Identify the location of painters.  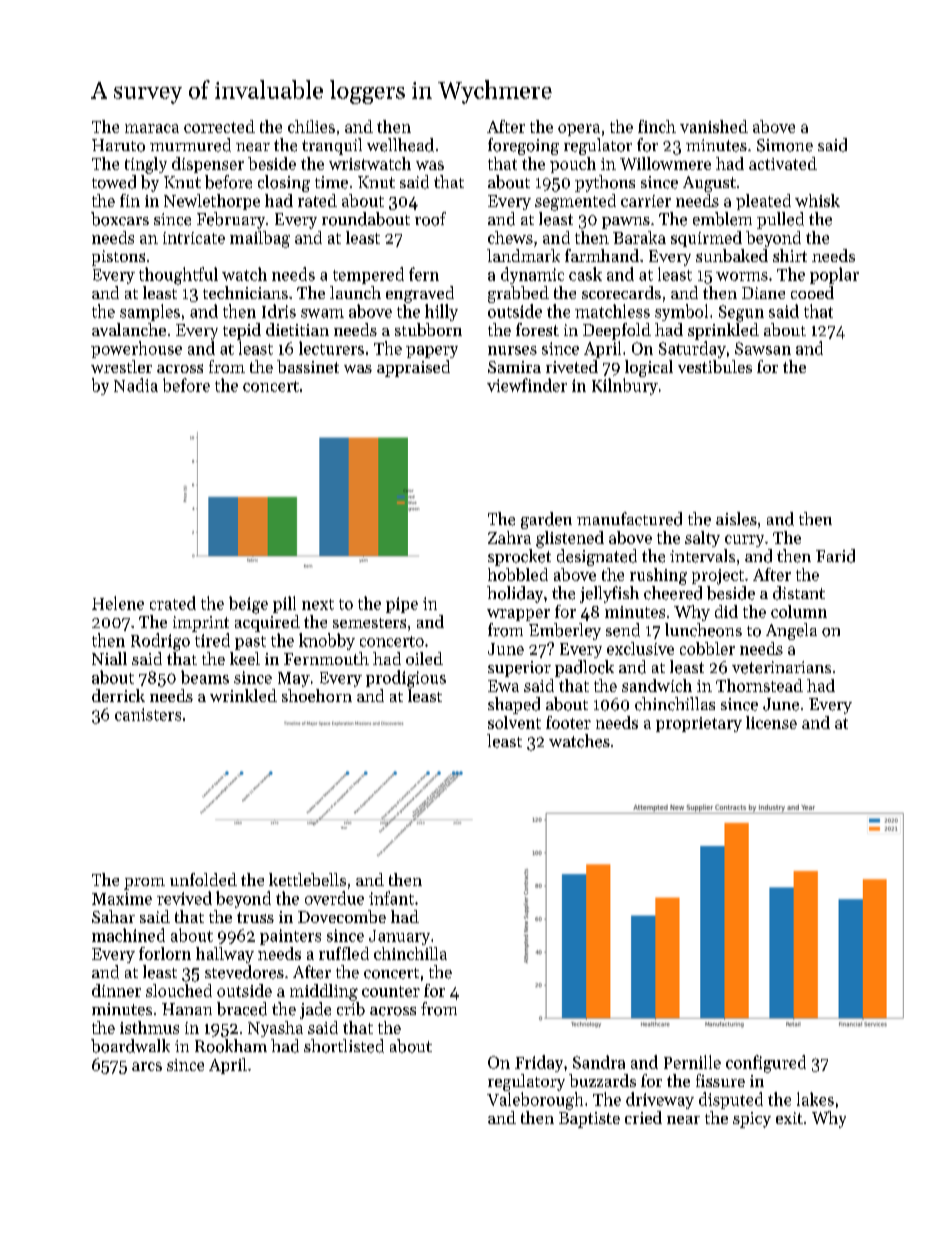
(290, 937).
